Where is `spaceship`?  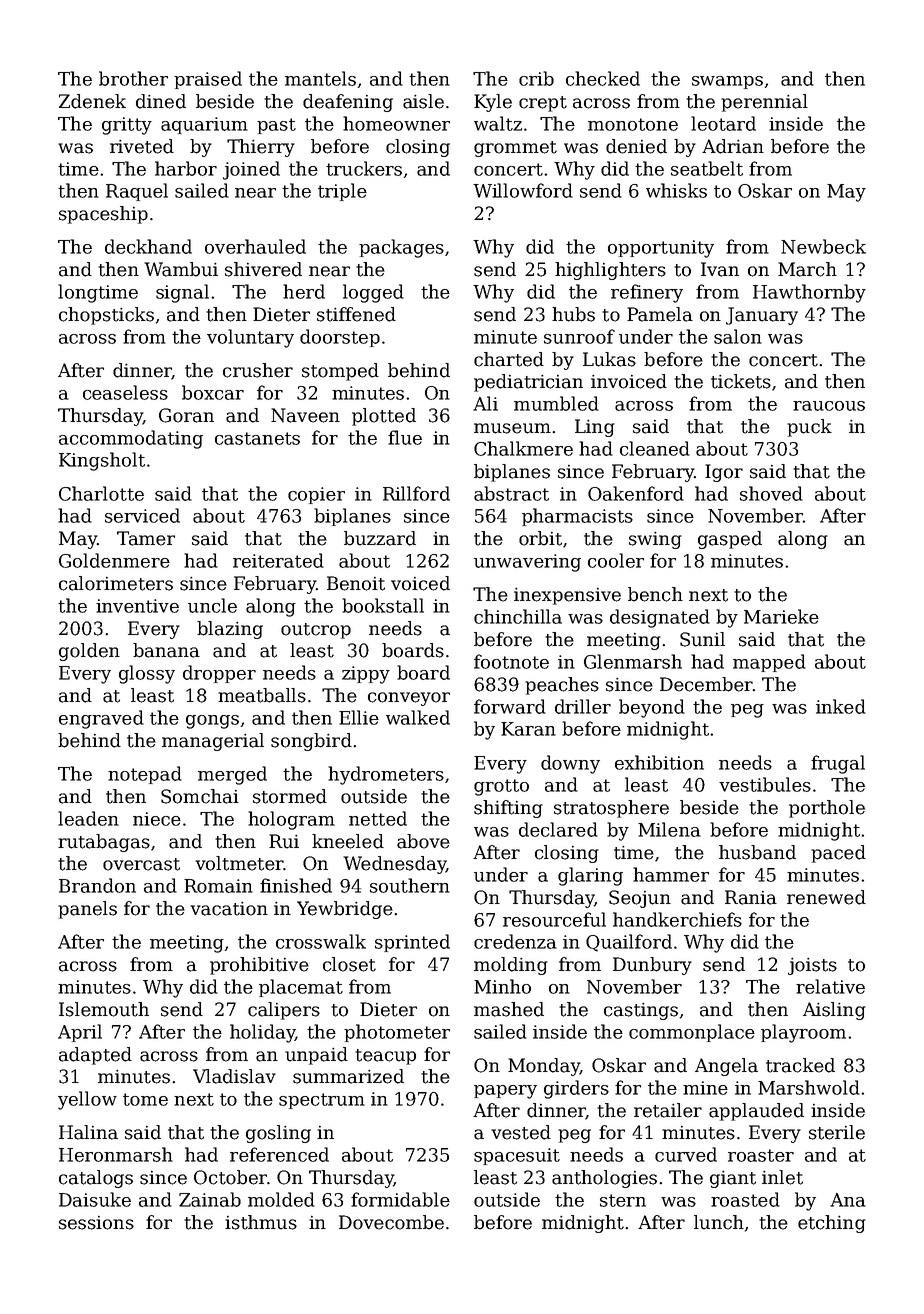 spaceship is located at coordinates (103, 215).
